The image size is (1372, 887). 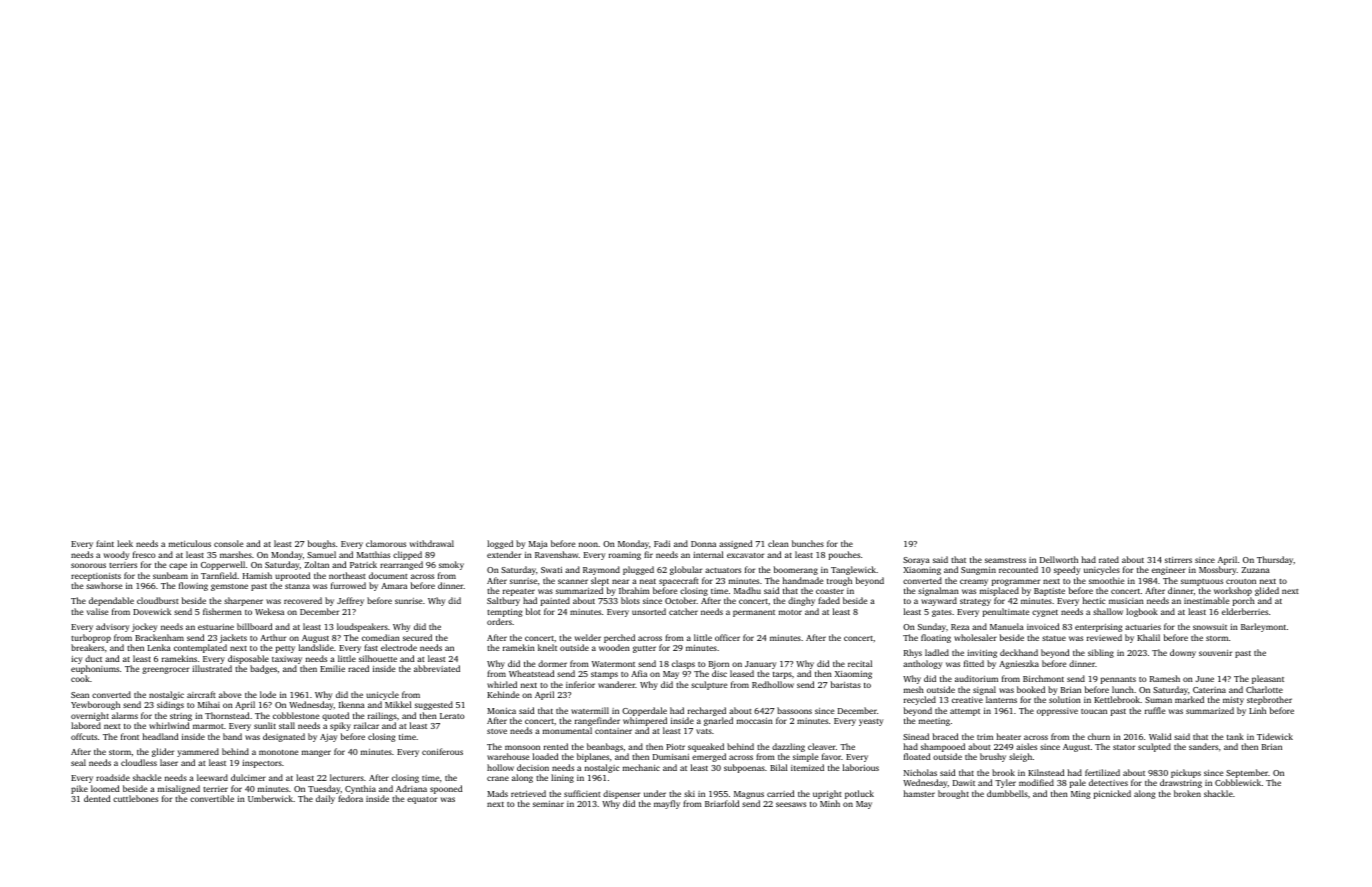 I want to click on crouton, so click(x=1241, y=581).
